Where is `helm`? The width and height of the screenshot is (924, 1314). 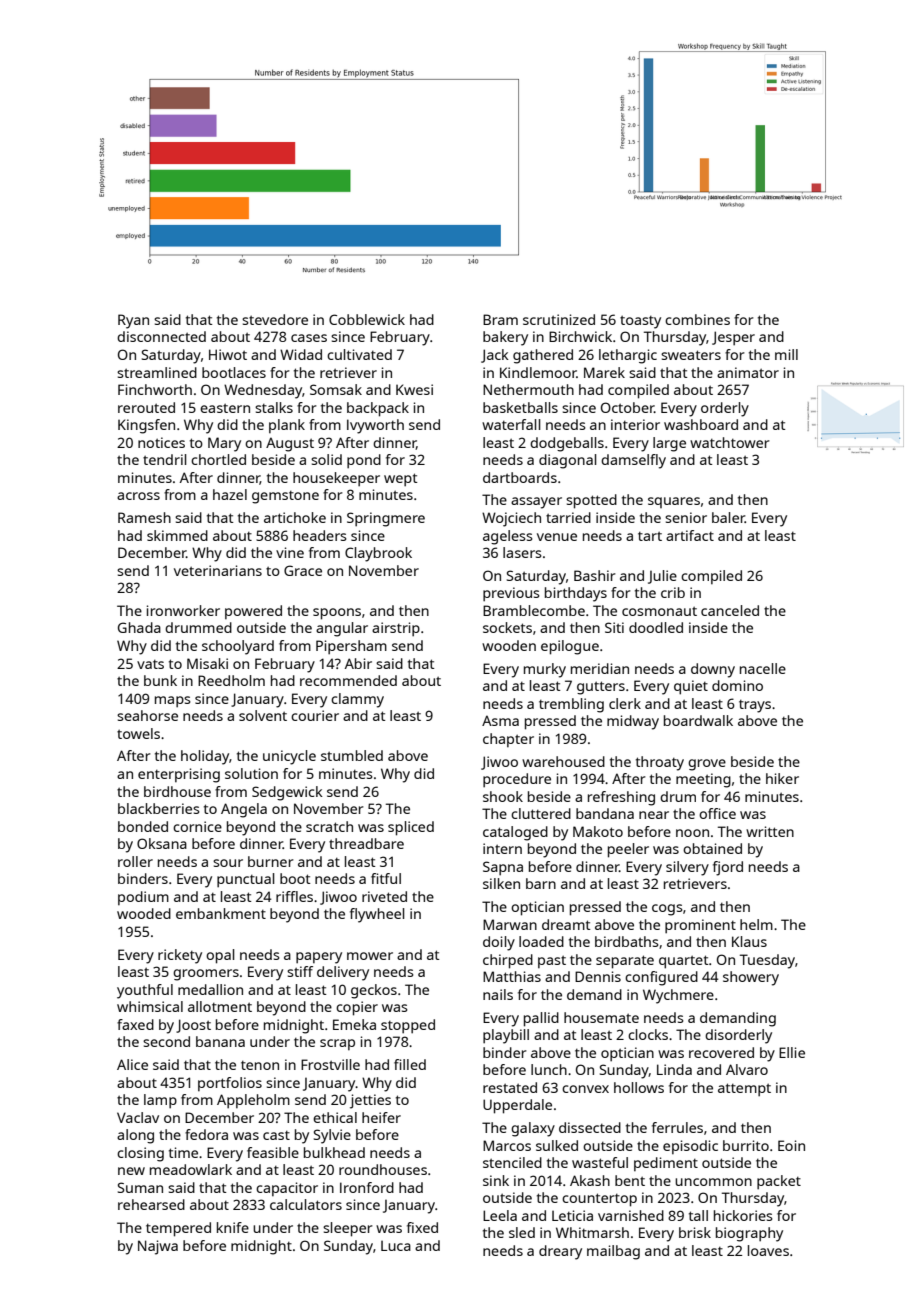
helm is located at coordinates (756, 924).
